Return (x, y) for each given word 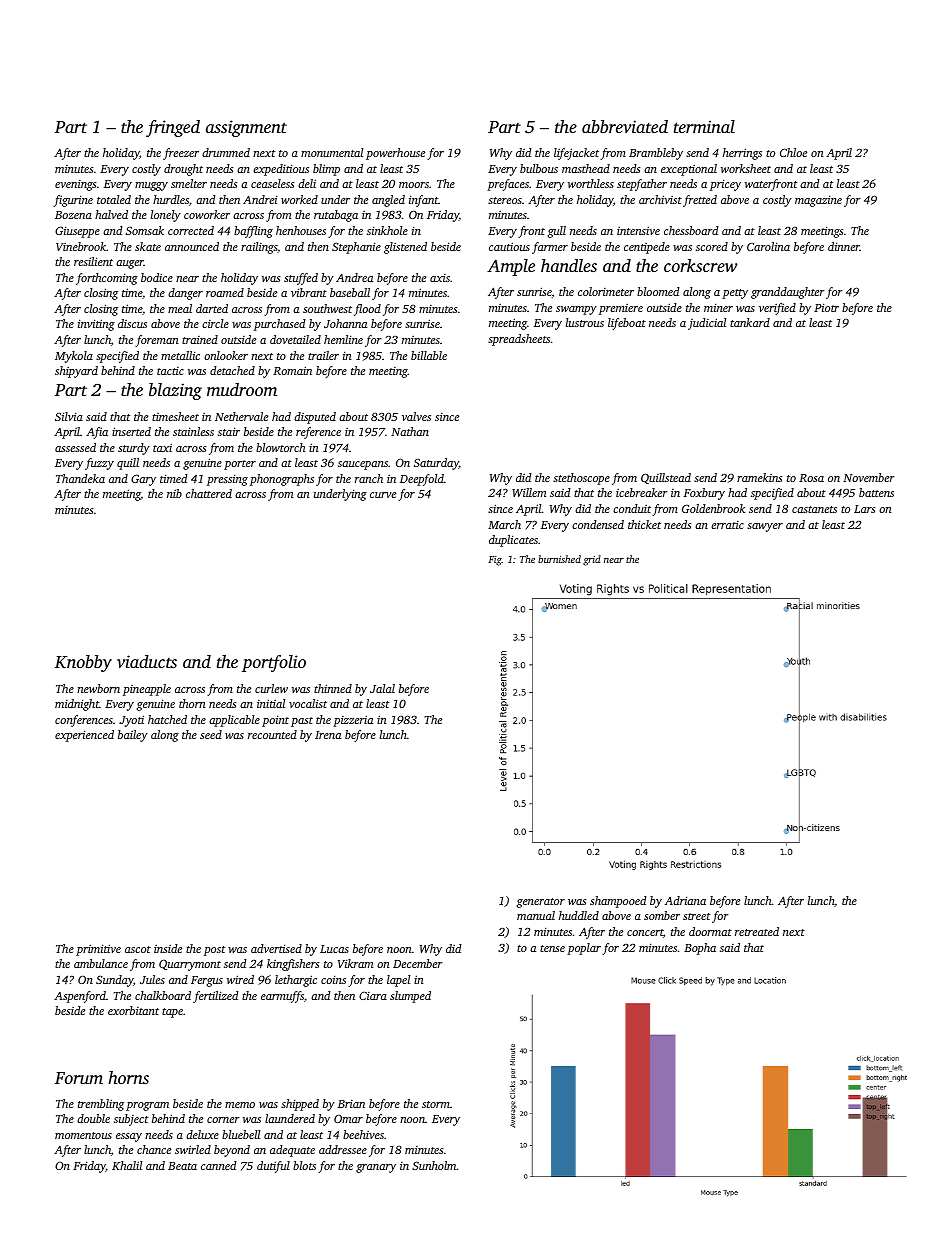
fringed (173, 128)
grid (592, 560)
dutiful (273, 1167)
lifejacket (576, 154)
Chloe (793, 152)
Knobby (83, 663)
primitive (98, 950)
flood (367, 310)
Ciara (373, 995)
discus (132, 323)
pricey (725, 185)
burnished (559, 559)
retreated (757, 931)
